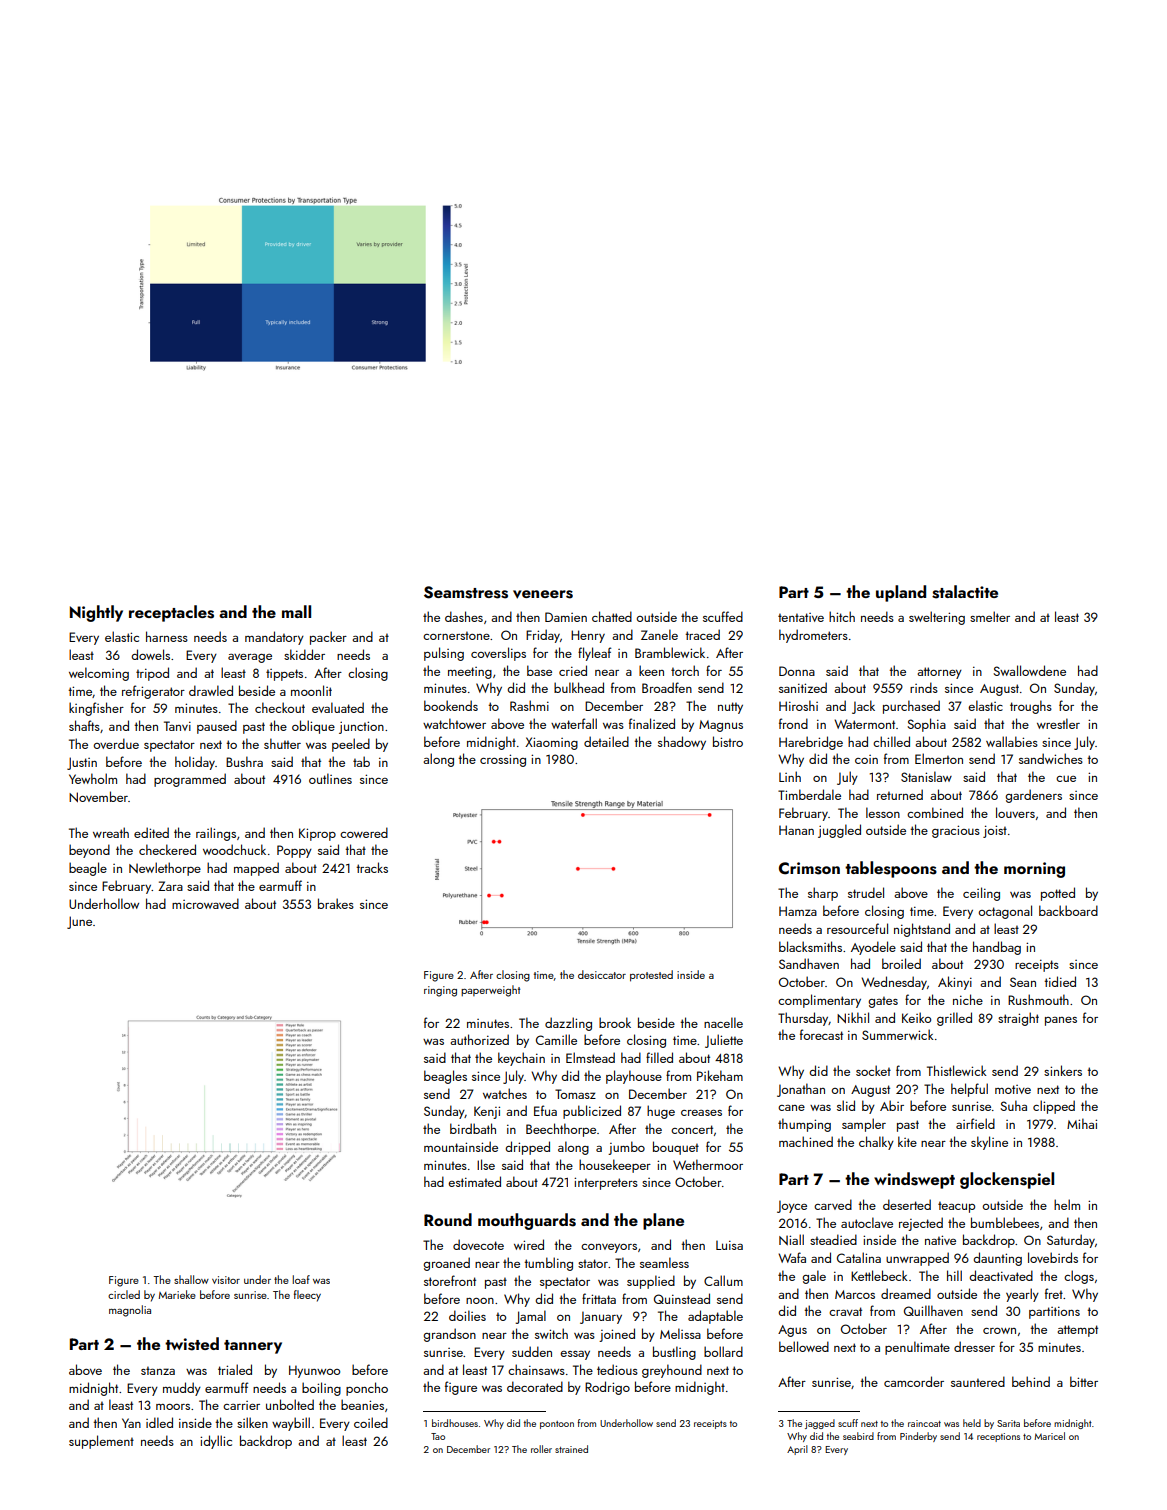  I want to click on crossing, so click(503, 760).
